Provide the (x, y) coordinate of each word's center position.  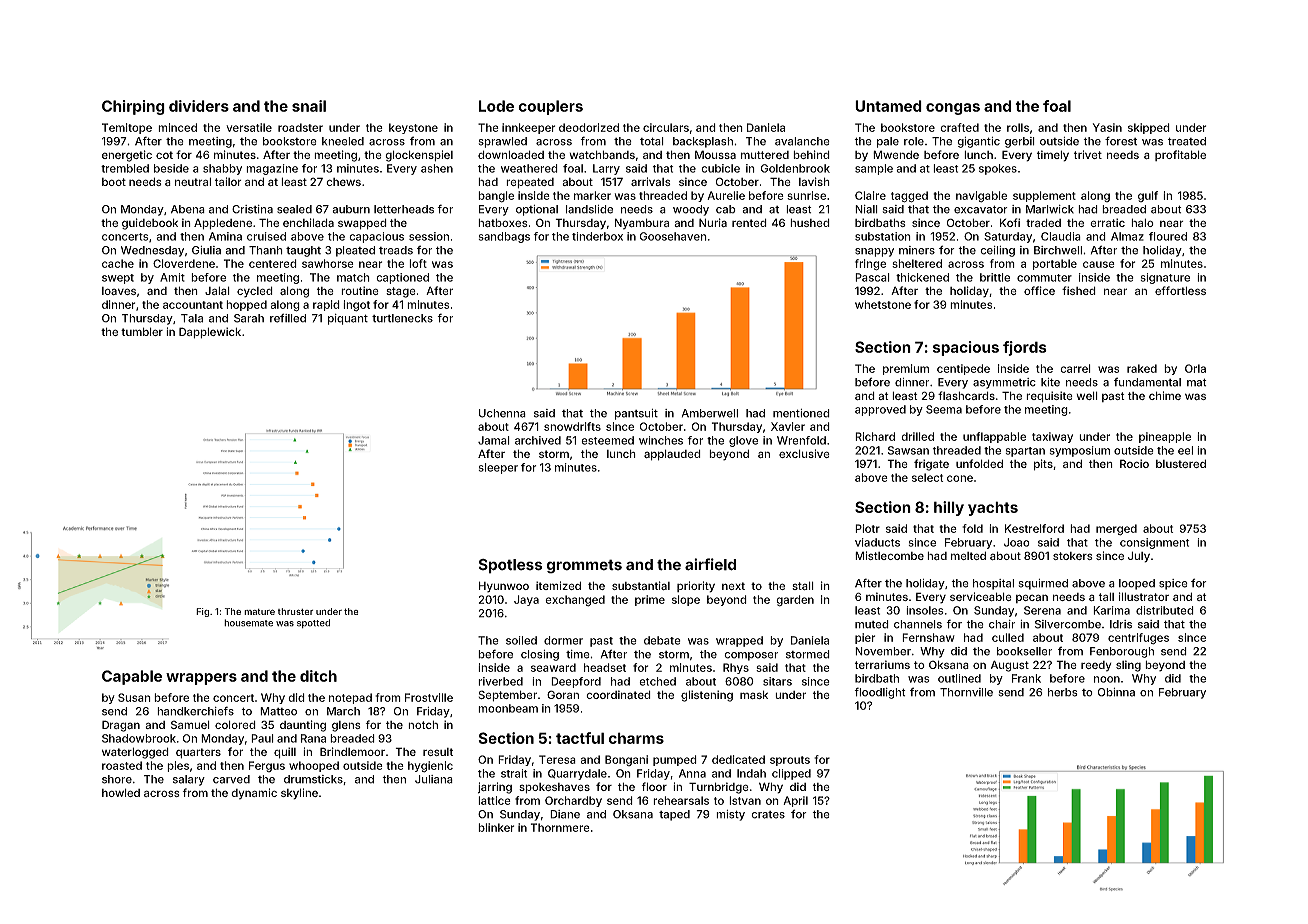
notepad (350, 698)
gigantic (978, 142)
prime (650, 600)
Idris (1121, 624)
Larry (606, 169)
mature (259, 612)
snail (309, 106)
